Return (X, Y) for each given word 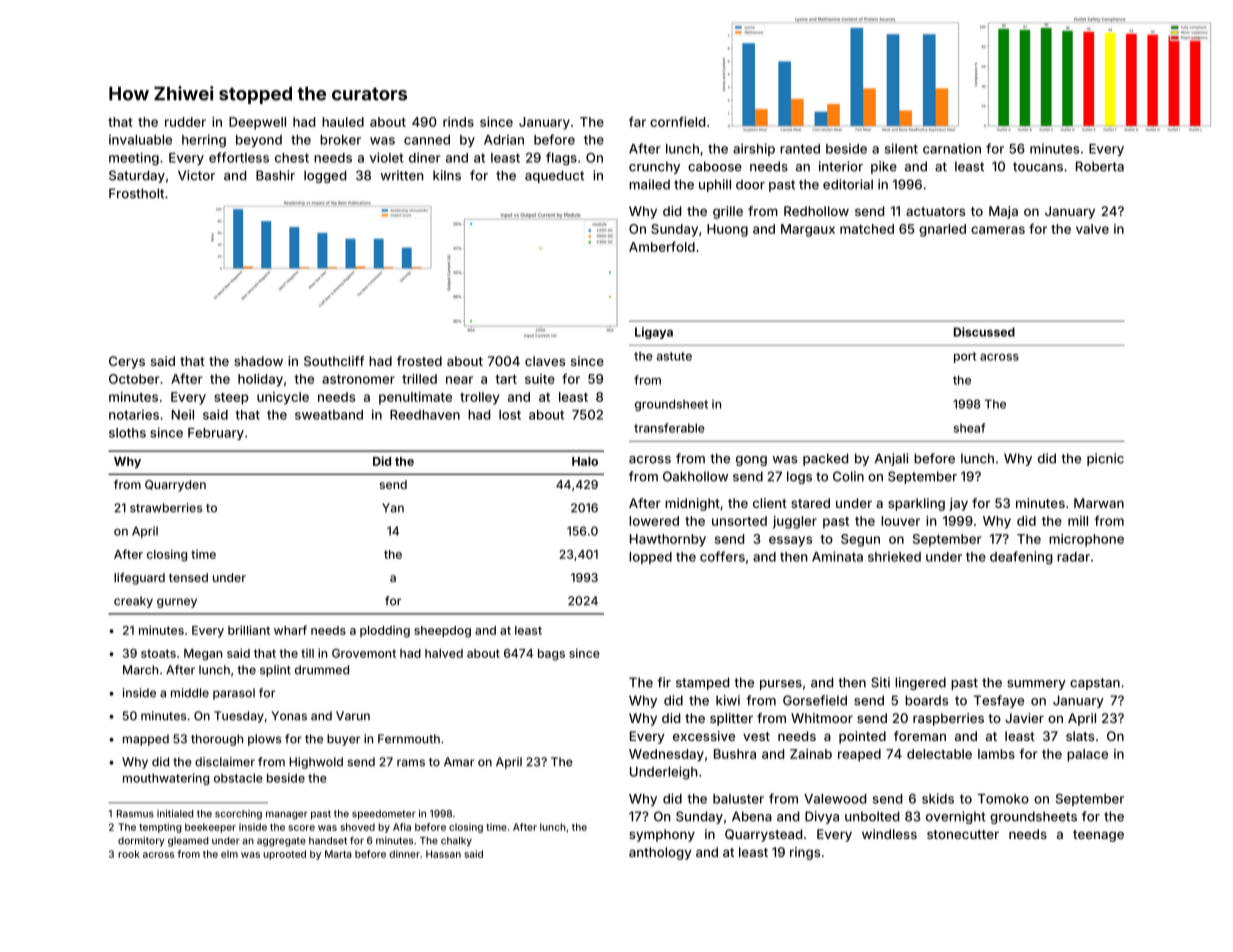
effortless (239, 157)
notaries (134, 414)
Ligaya (654, 333)
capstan (1095, 684)
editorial (848, 184)
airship (754, 149)
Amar (459, 762)
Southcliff (334, 361)
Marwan (1099, 503)
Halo (585, 461)
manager (287, 815)
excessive (704, 736)
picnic (1105, 459)
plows (264, 740)
